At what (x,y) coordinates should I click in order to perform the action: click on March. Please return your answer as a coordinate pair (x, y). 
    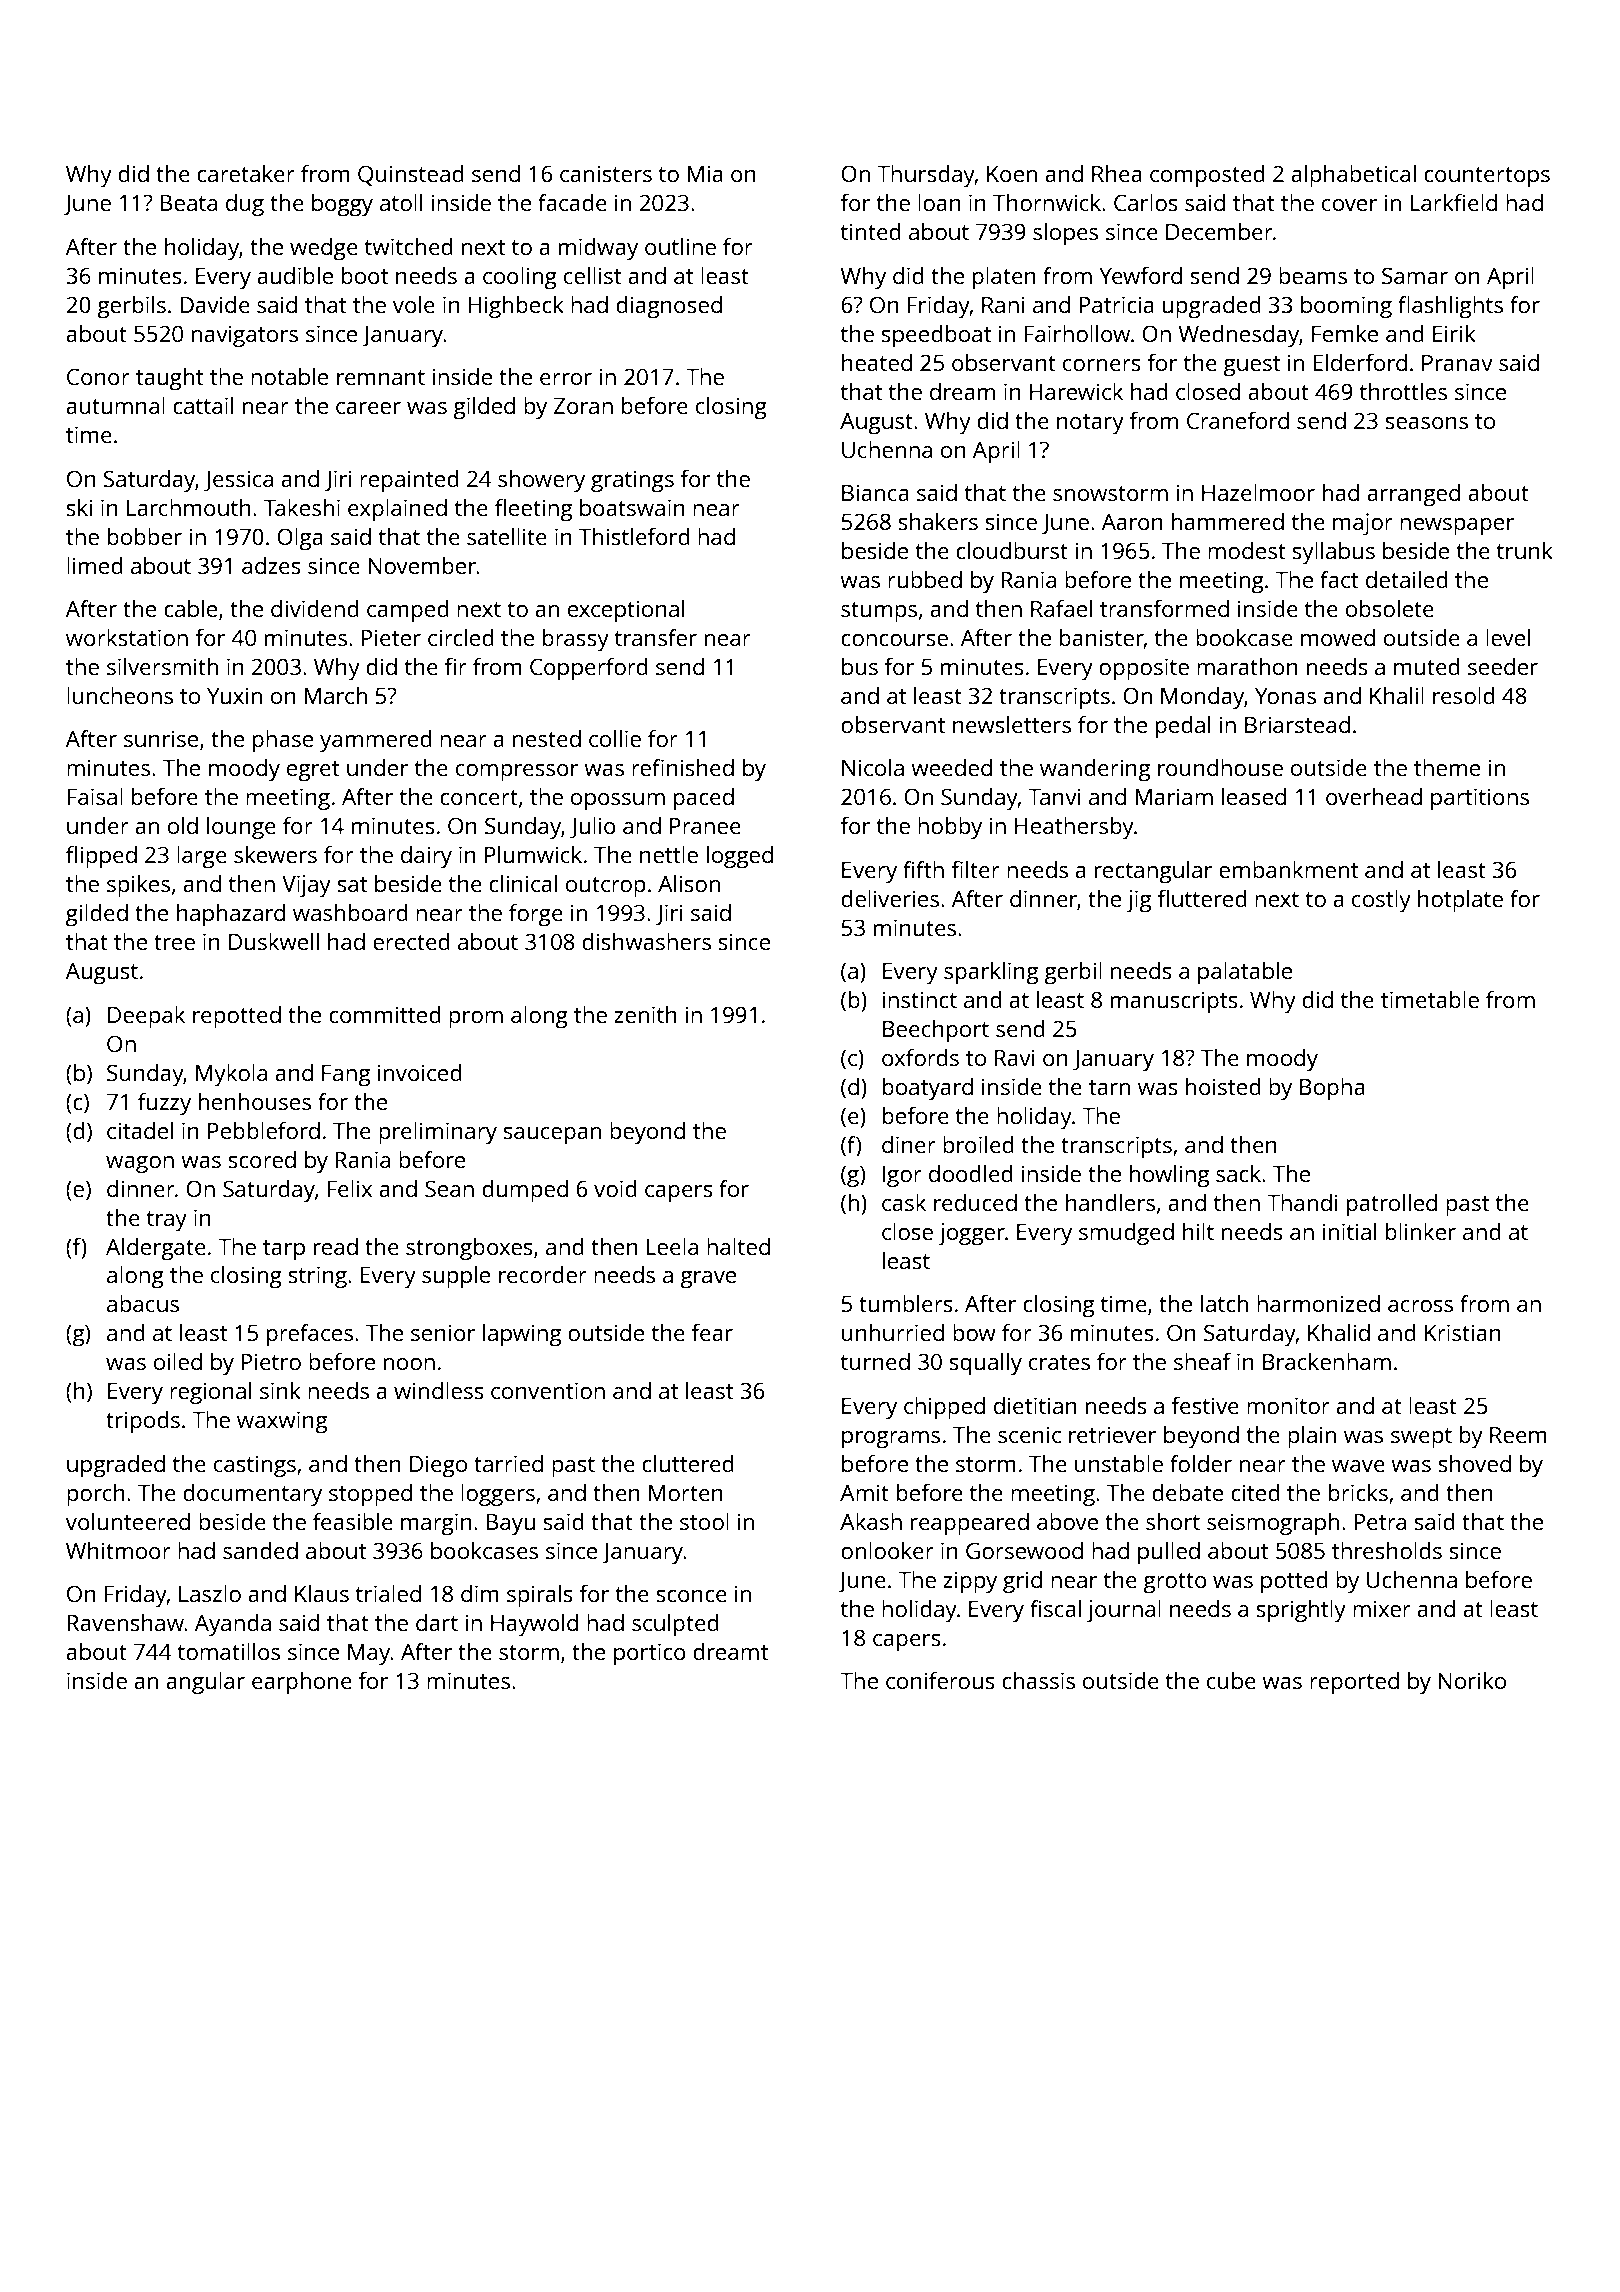
    Looking at the image, I should click on (336, 695).
